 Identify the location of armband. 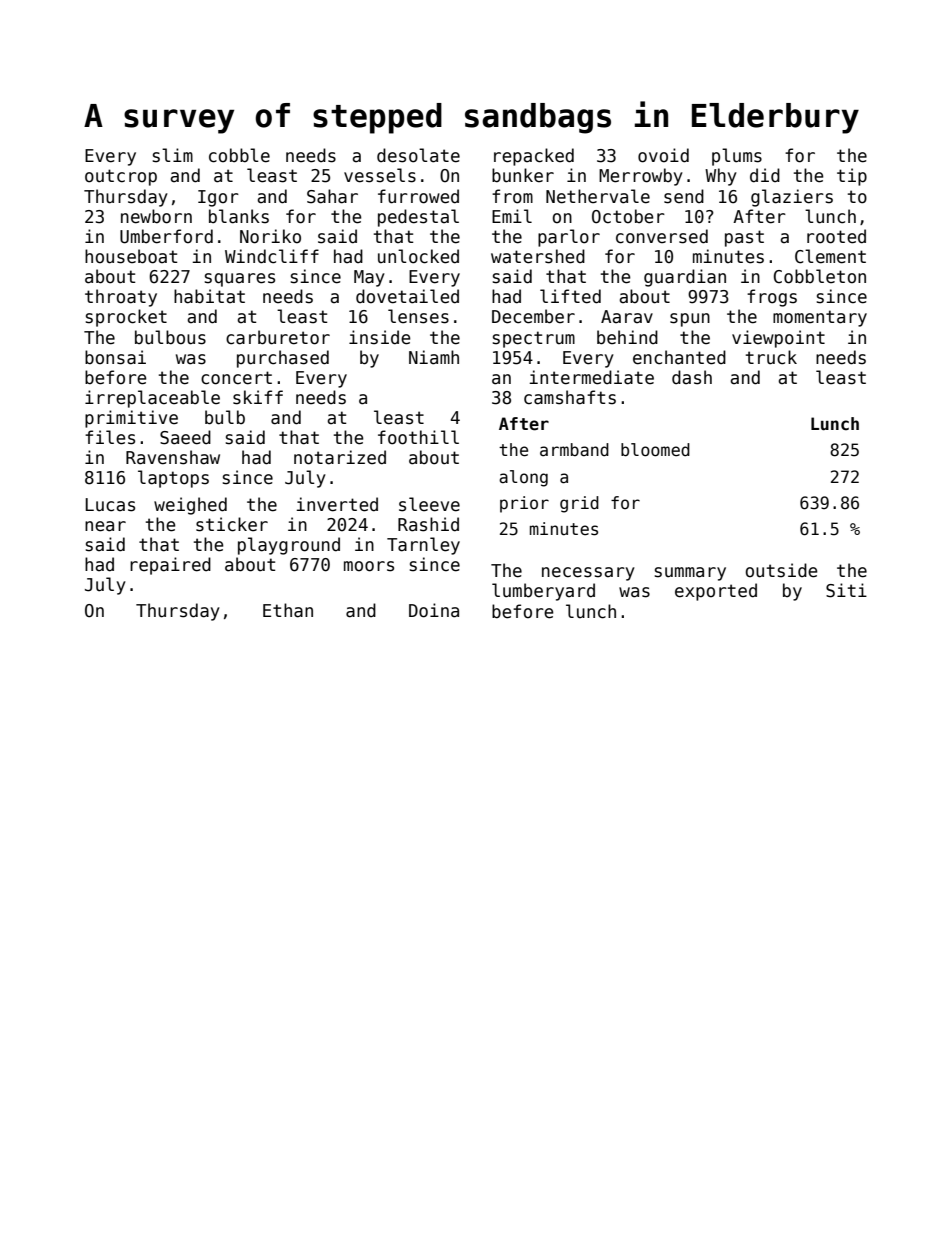
(574, 450).
